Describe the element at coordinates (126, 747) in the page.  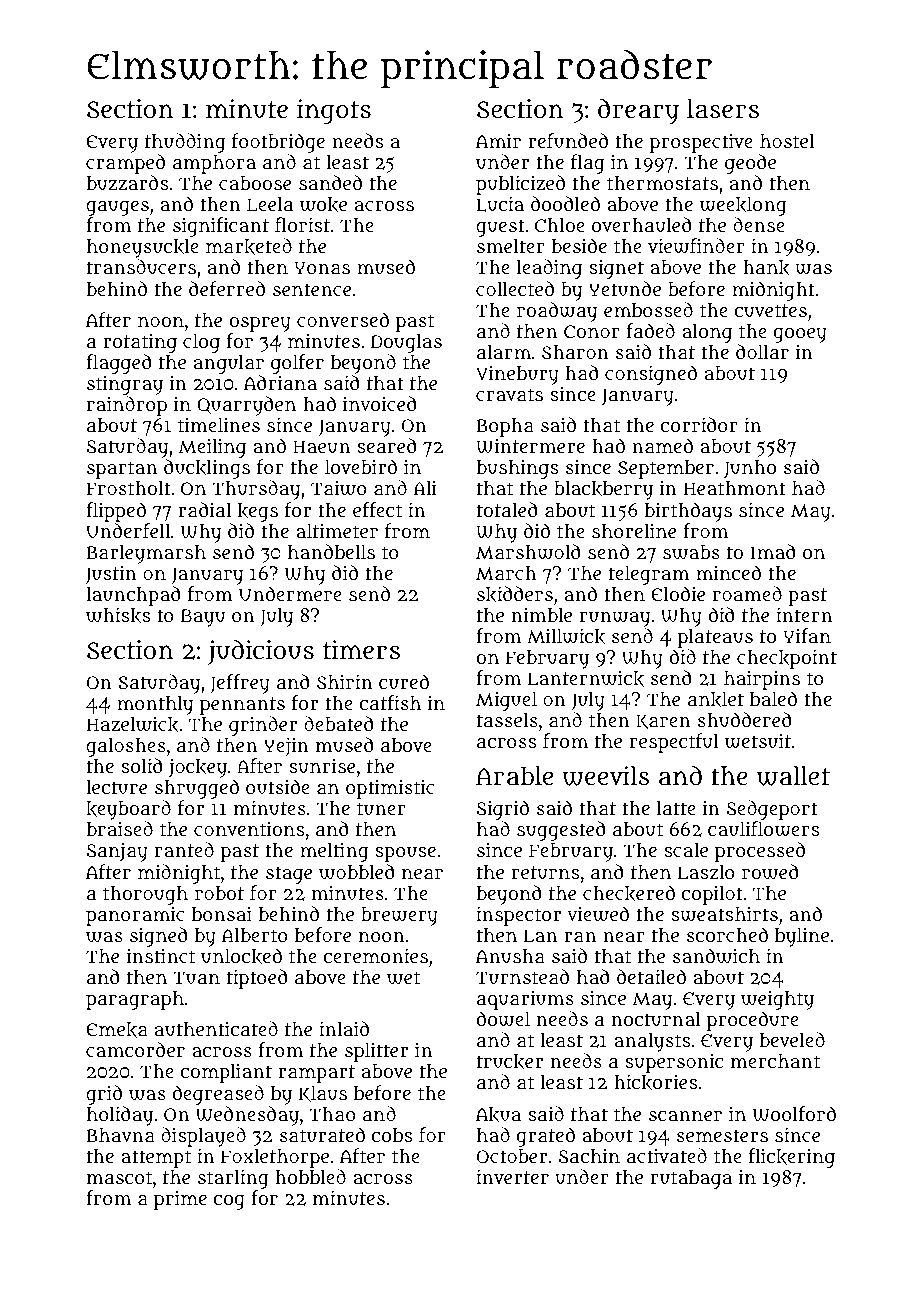
I see `galoshes` at that location.
